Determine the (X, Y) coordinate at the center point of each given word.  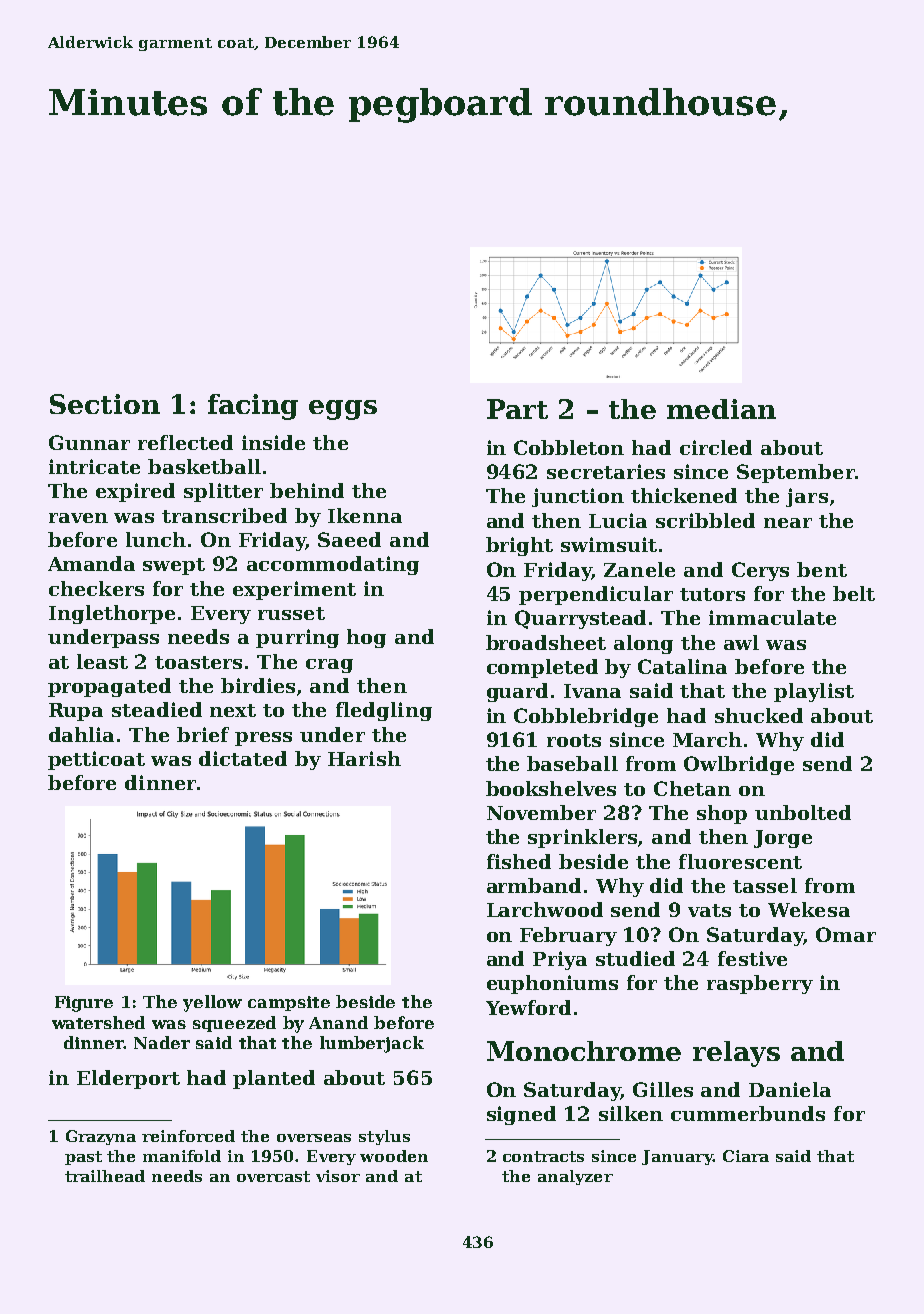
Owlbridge (739, 765)
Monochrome (584, 1051)
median (721, 409)
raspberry (760, 984)
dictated (243, 758)
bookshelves (551, 788)
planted (274, 1079)
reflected (185, 442)
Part (517, 409)
